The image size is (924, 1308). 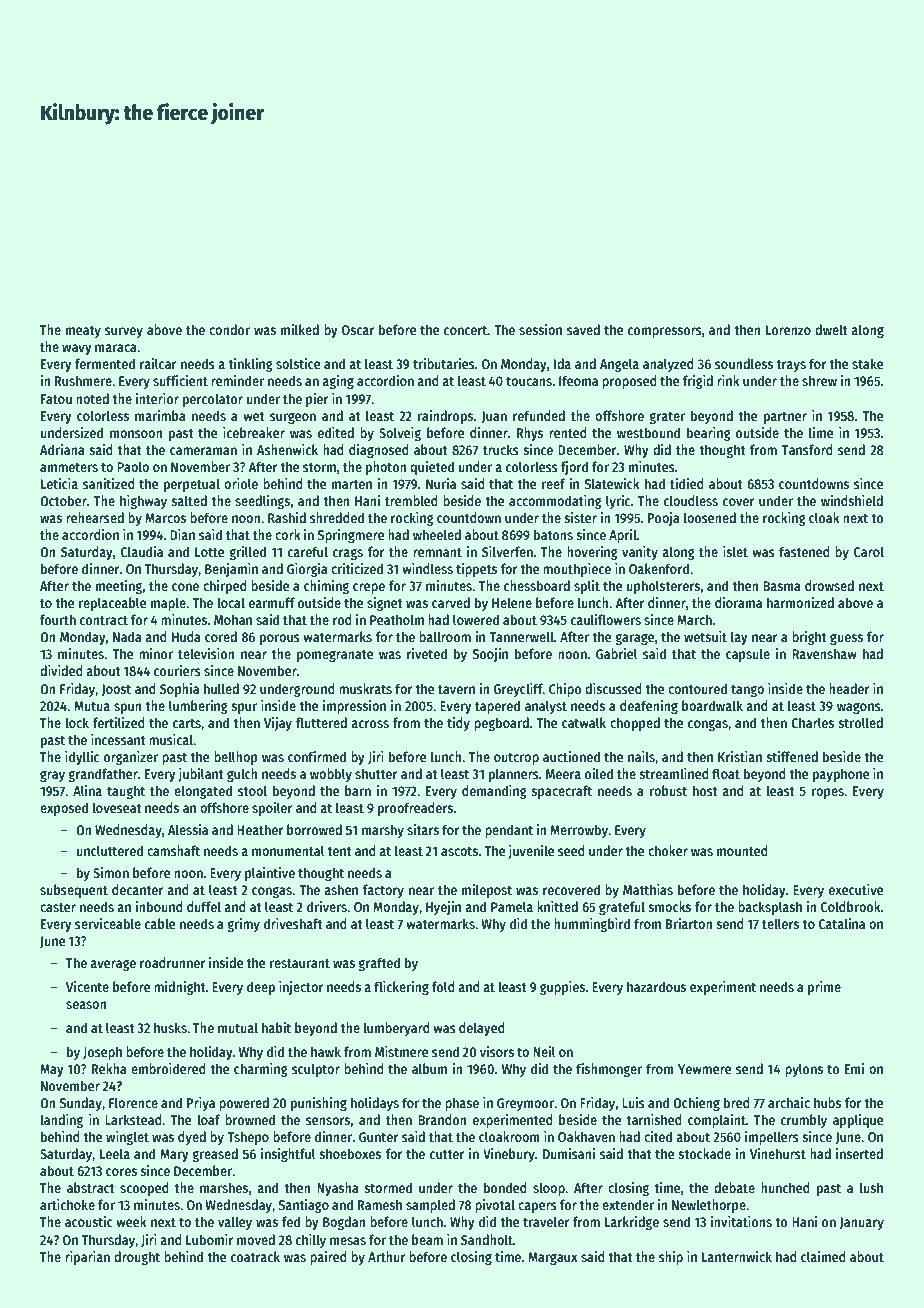 I want to click on condor, so click(x=229, y=329).
